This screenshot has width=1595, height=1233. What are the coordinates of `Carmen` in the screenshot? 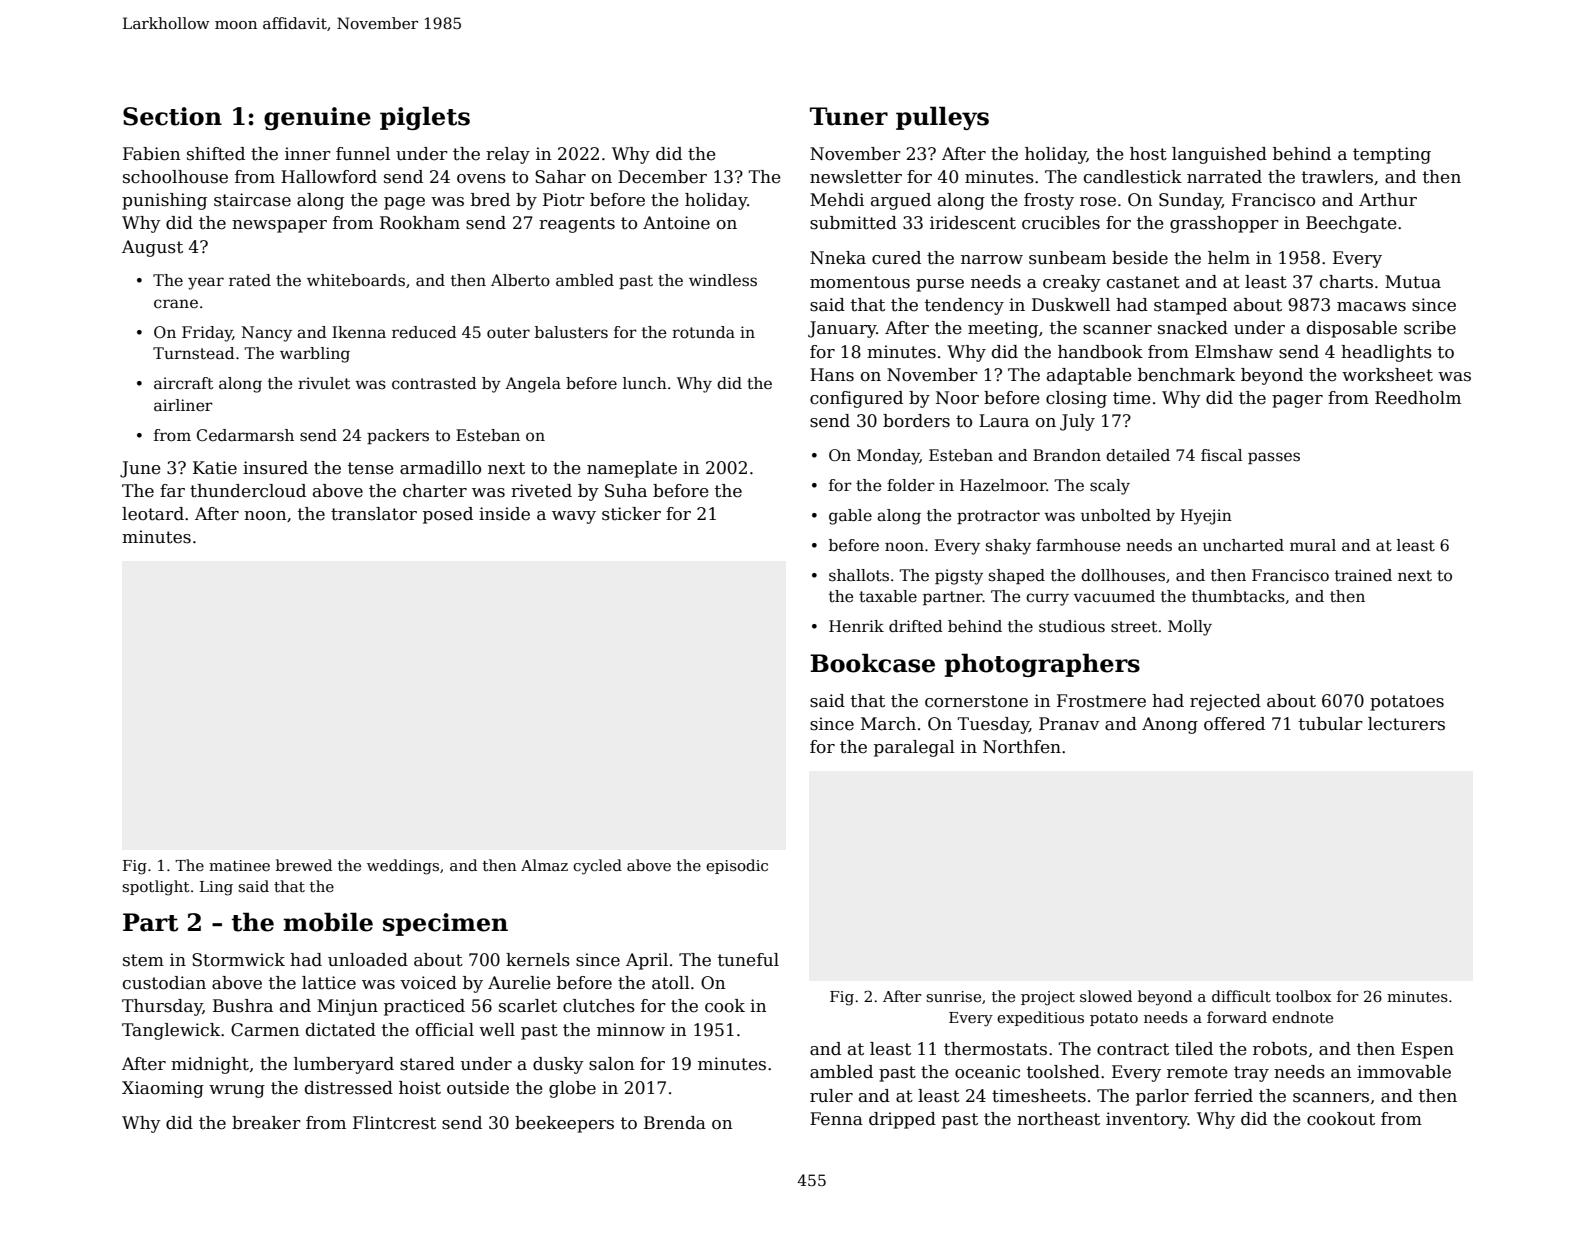 It's located at (265, 1030).
